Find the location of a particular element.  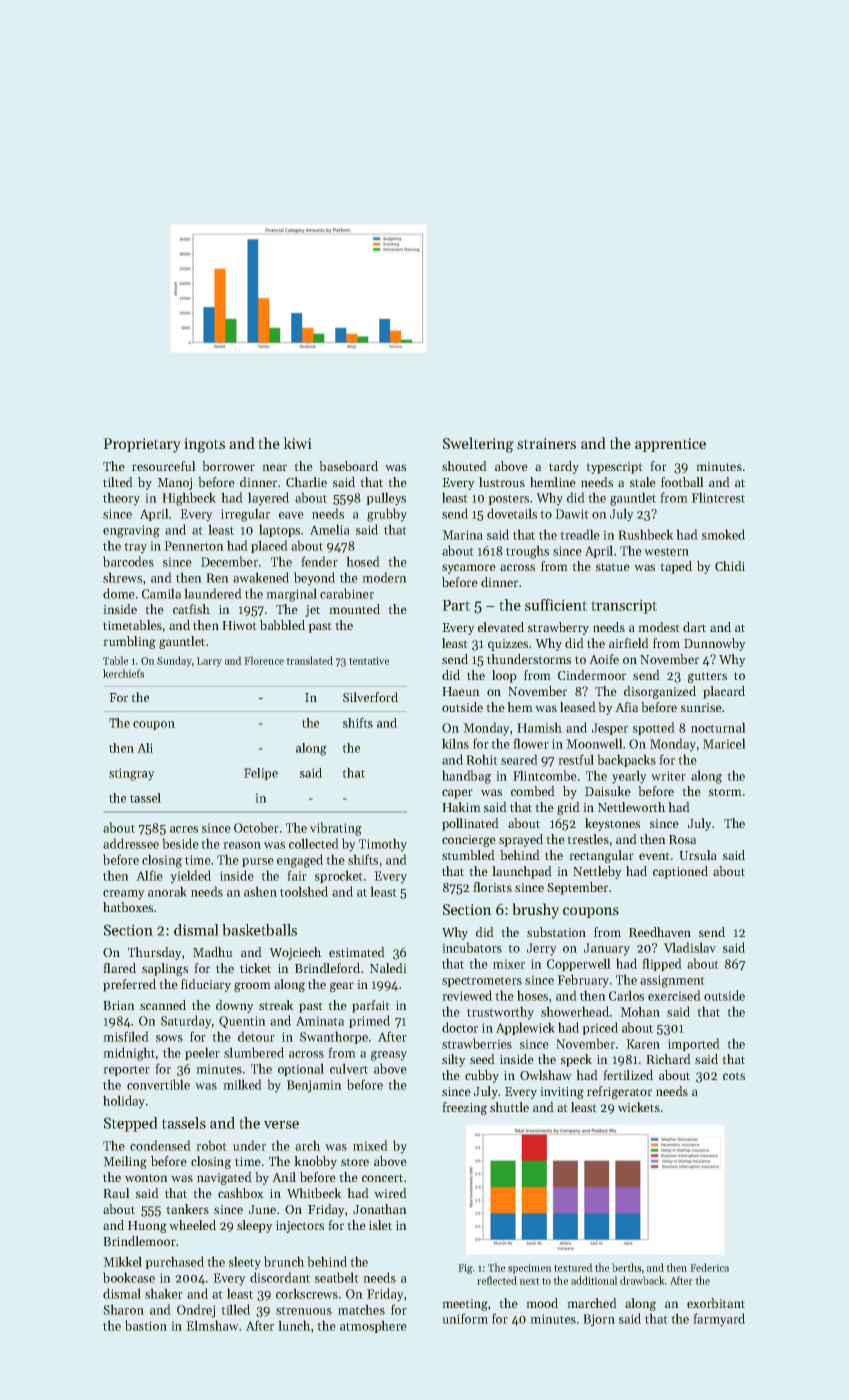

troughs is located at coordinates (527, 552).
